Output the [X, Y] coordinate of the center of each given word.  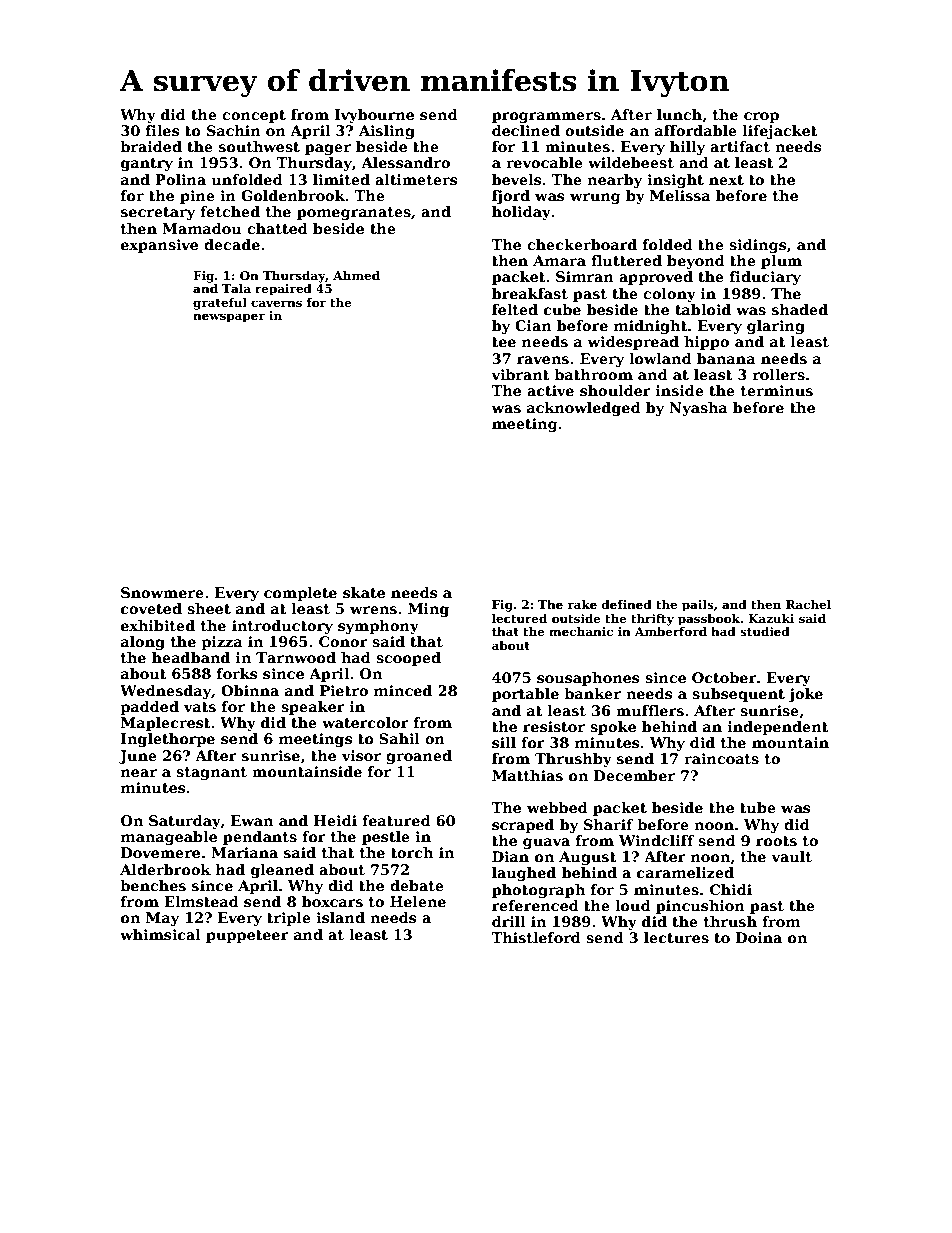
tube [758, 807]
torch [412, 852]
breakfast [530, 293]
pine [197, 197]
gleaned [282, 871]
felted [515, 309]
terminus [777, 390]
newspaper [229, 318]
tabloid [703, 309]
